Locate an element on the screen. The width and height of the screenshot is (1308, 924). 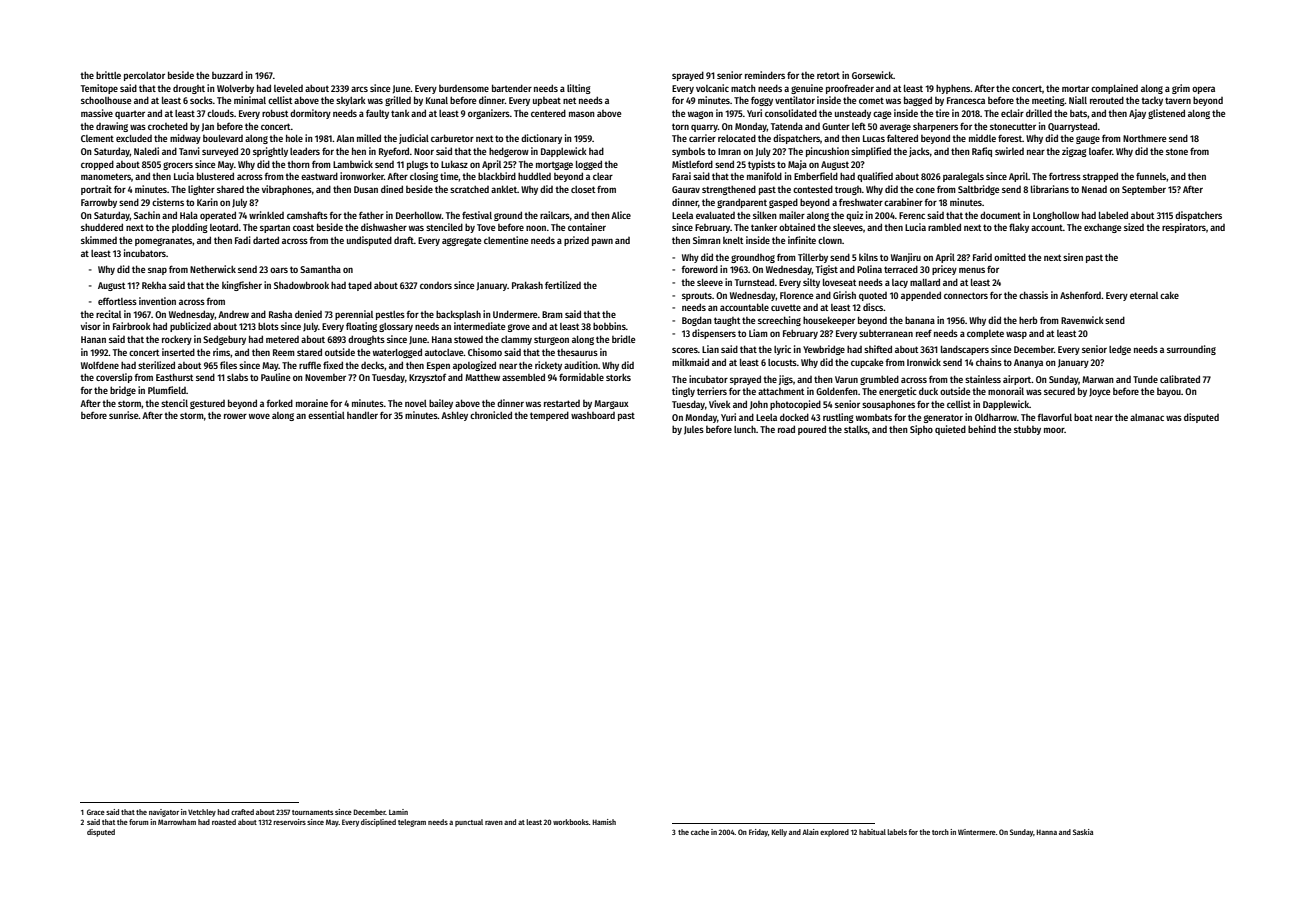
reservoirs is located at coordinates (289, 822).
